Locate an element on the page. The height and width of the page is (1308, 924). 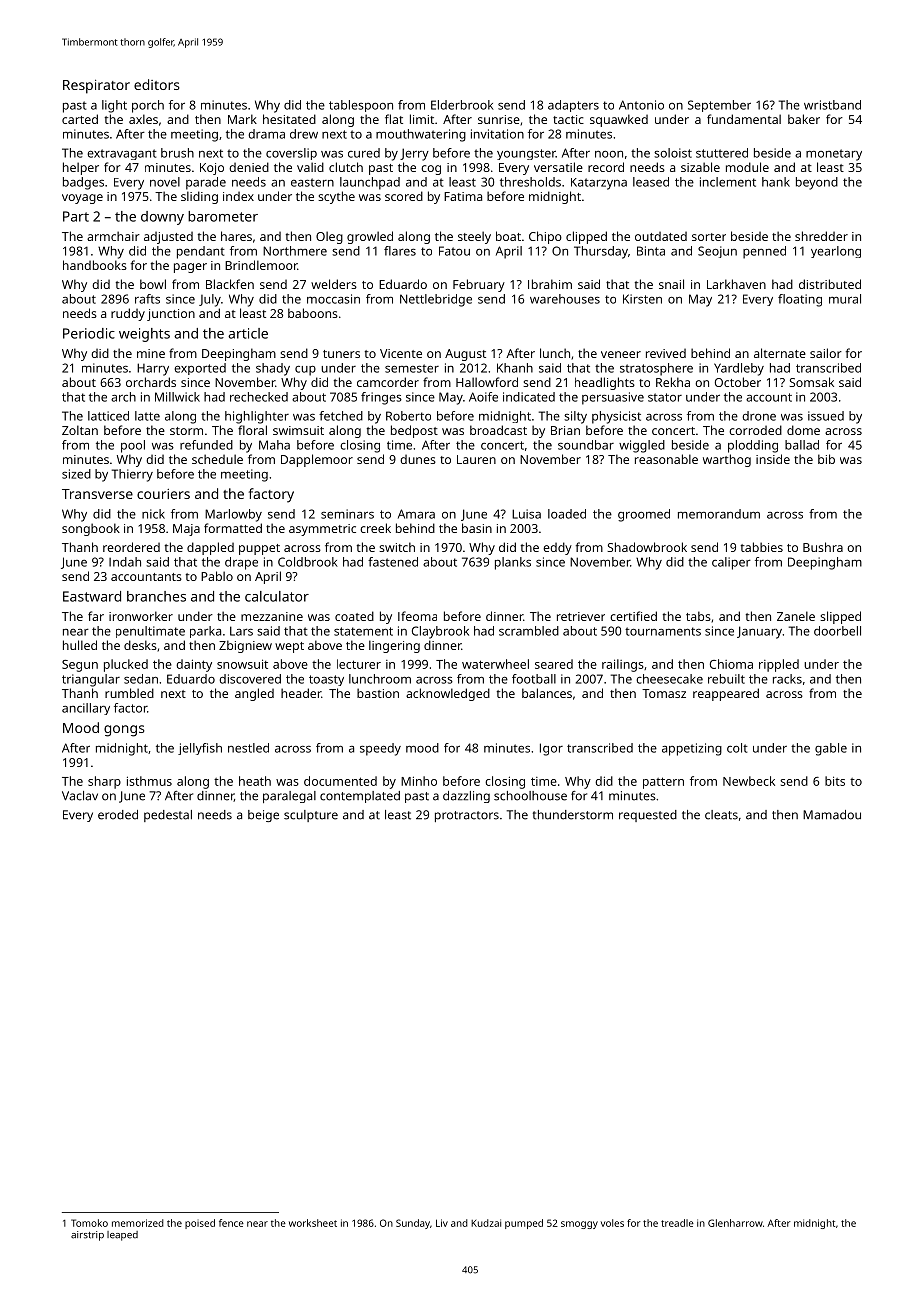
September is located at coordinates (719, 106).
